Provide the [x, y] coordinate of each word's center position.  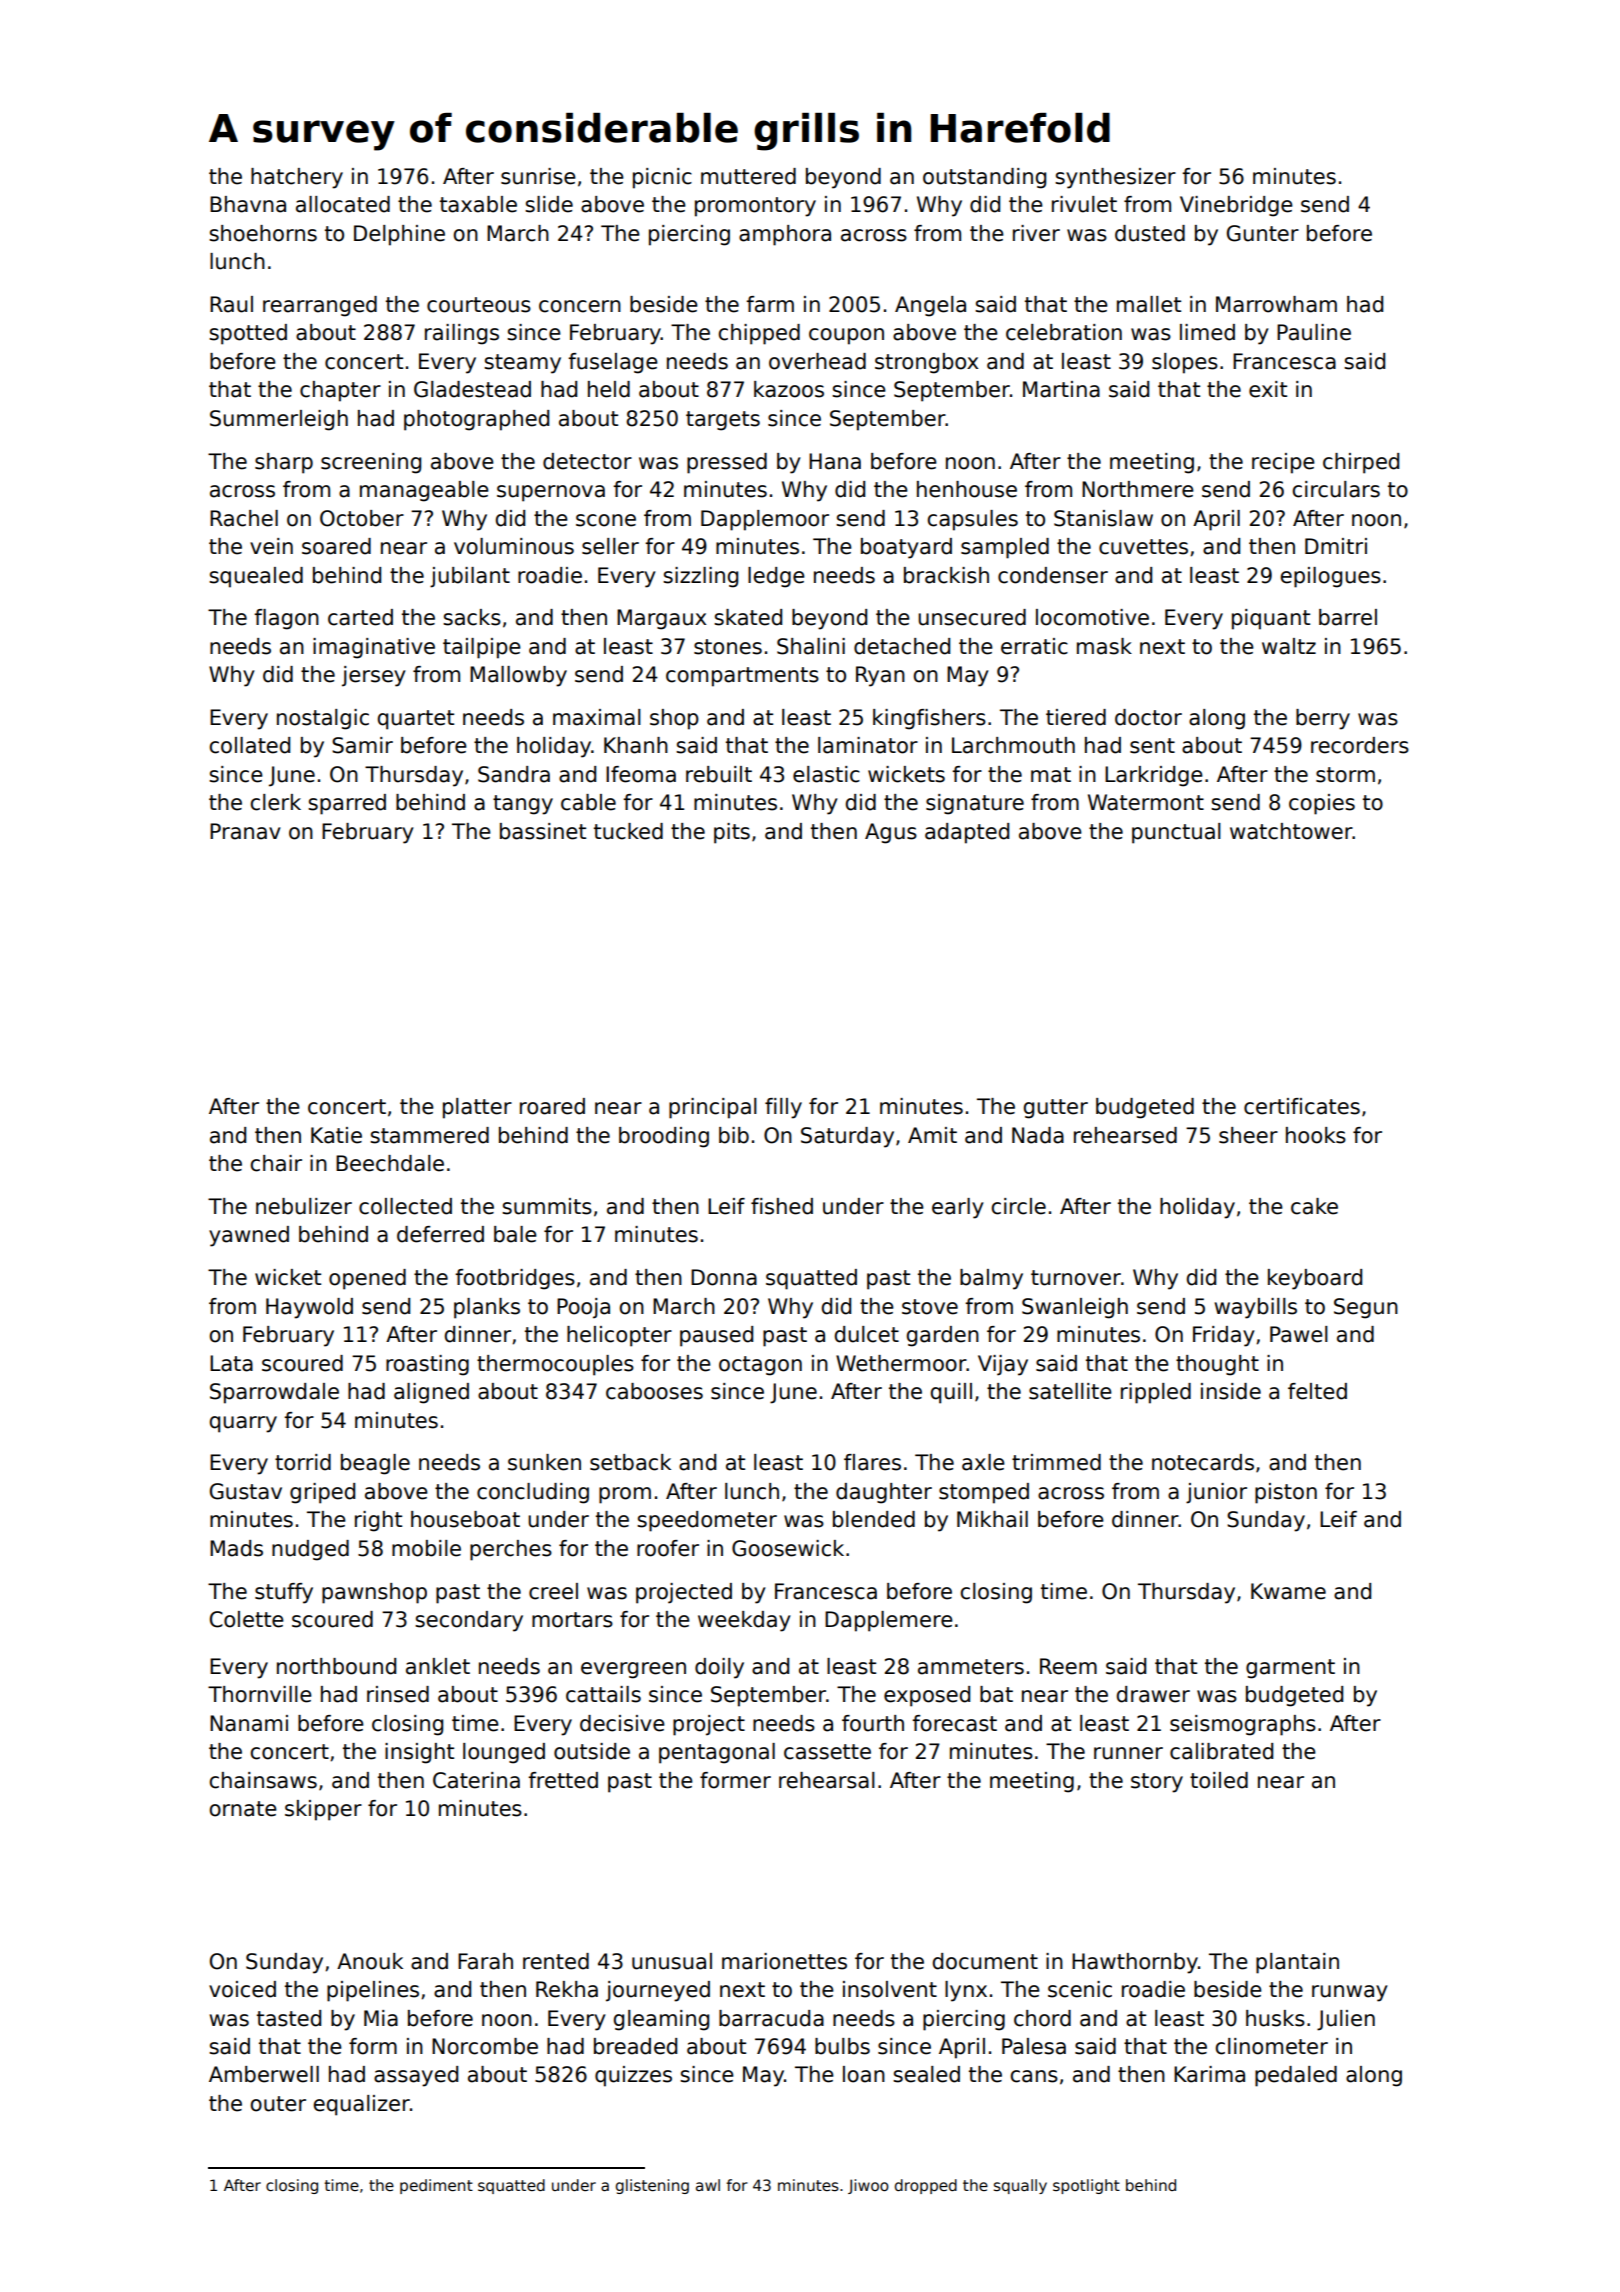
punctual [1176, 833]
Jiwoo [868, 2186]
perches [511, 1550]
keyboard [1315, 1279]
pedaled [1296, 2076]
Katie [336, 1135]
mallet [1149, 304]
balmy [991, 1279]
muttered [748, 176]
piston [1286, 1493]
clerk [275, 802]
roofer [668, 1548]
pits [732, 833]
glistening [652, 2186]
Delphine [399, 235]
